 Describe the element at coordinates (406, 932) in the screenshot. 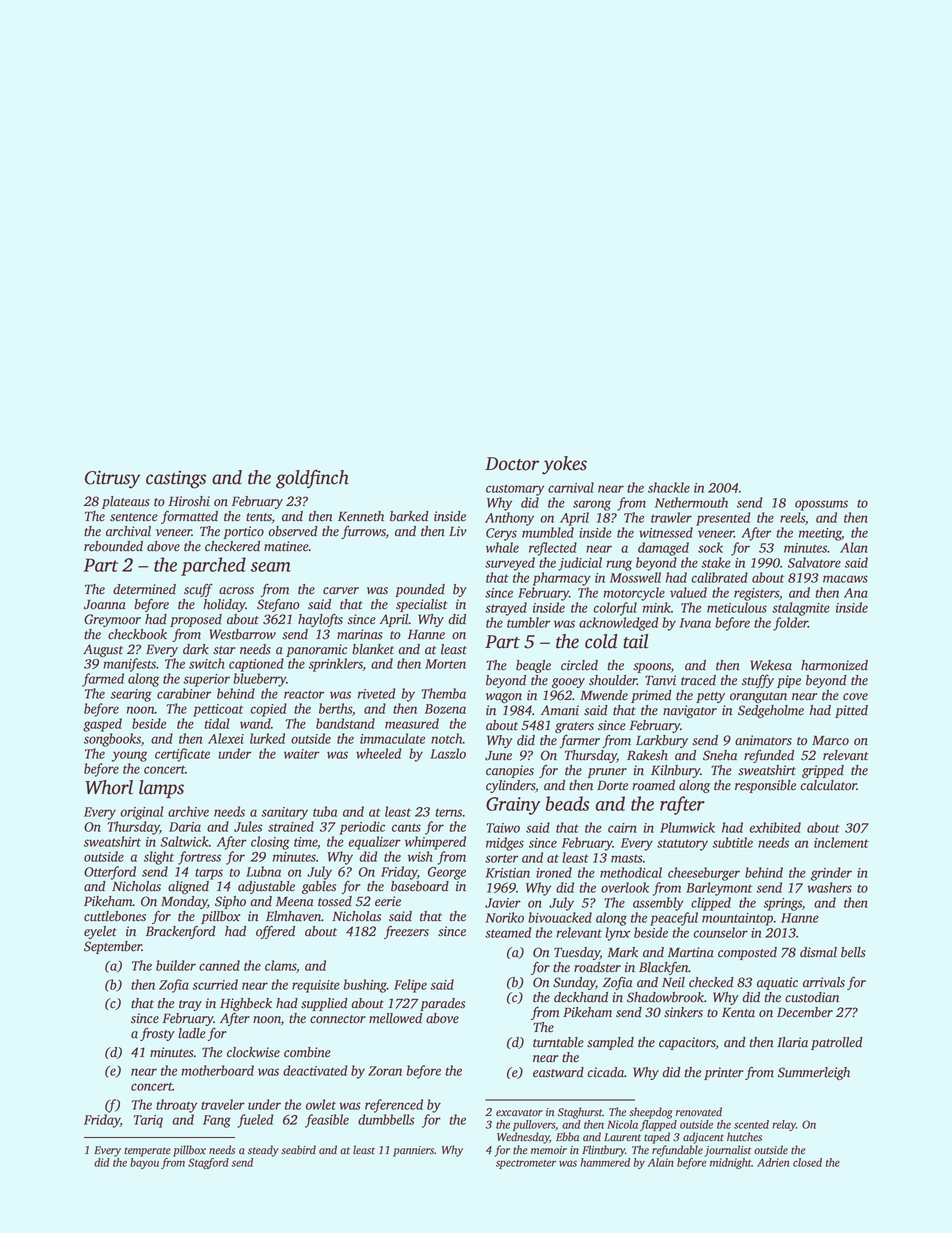

I see `freezers` at that location.
